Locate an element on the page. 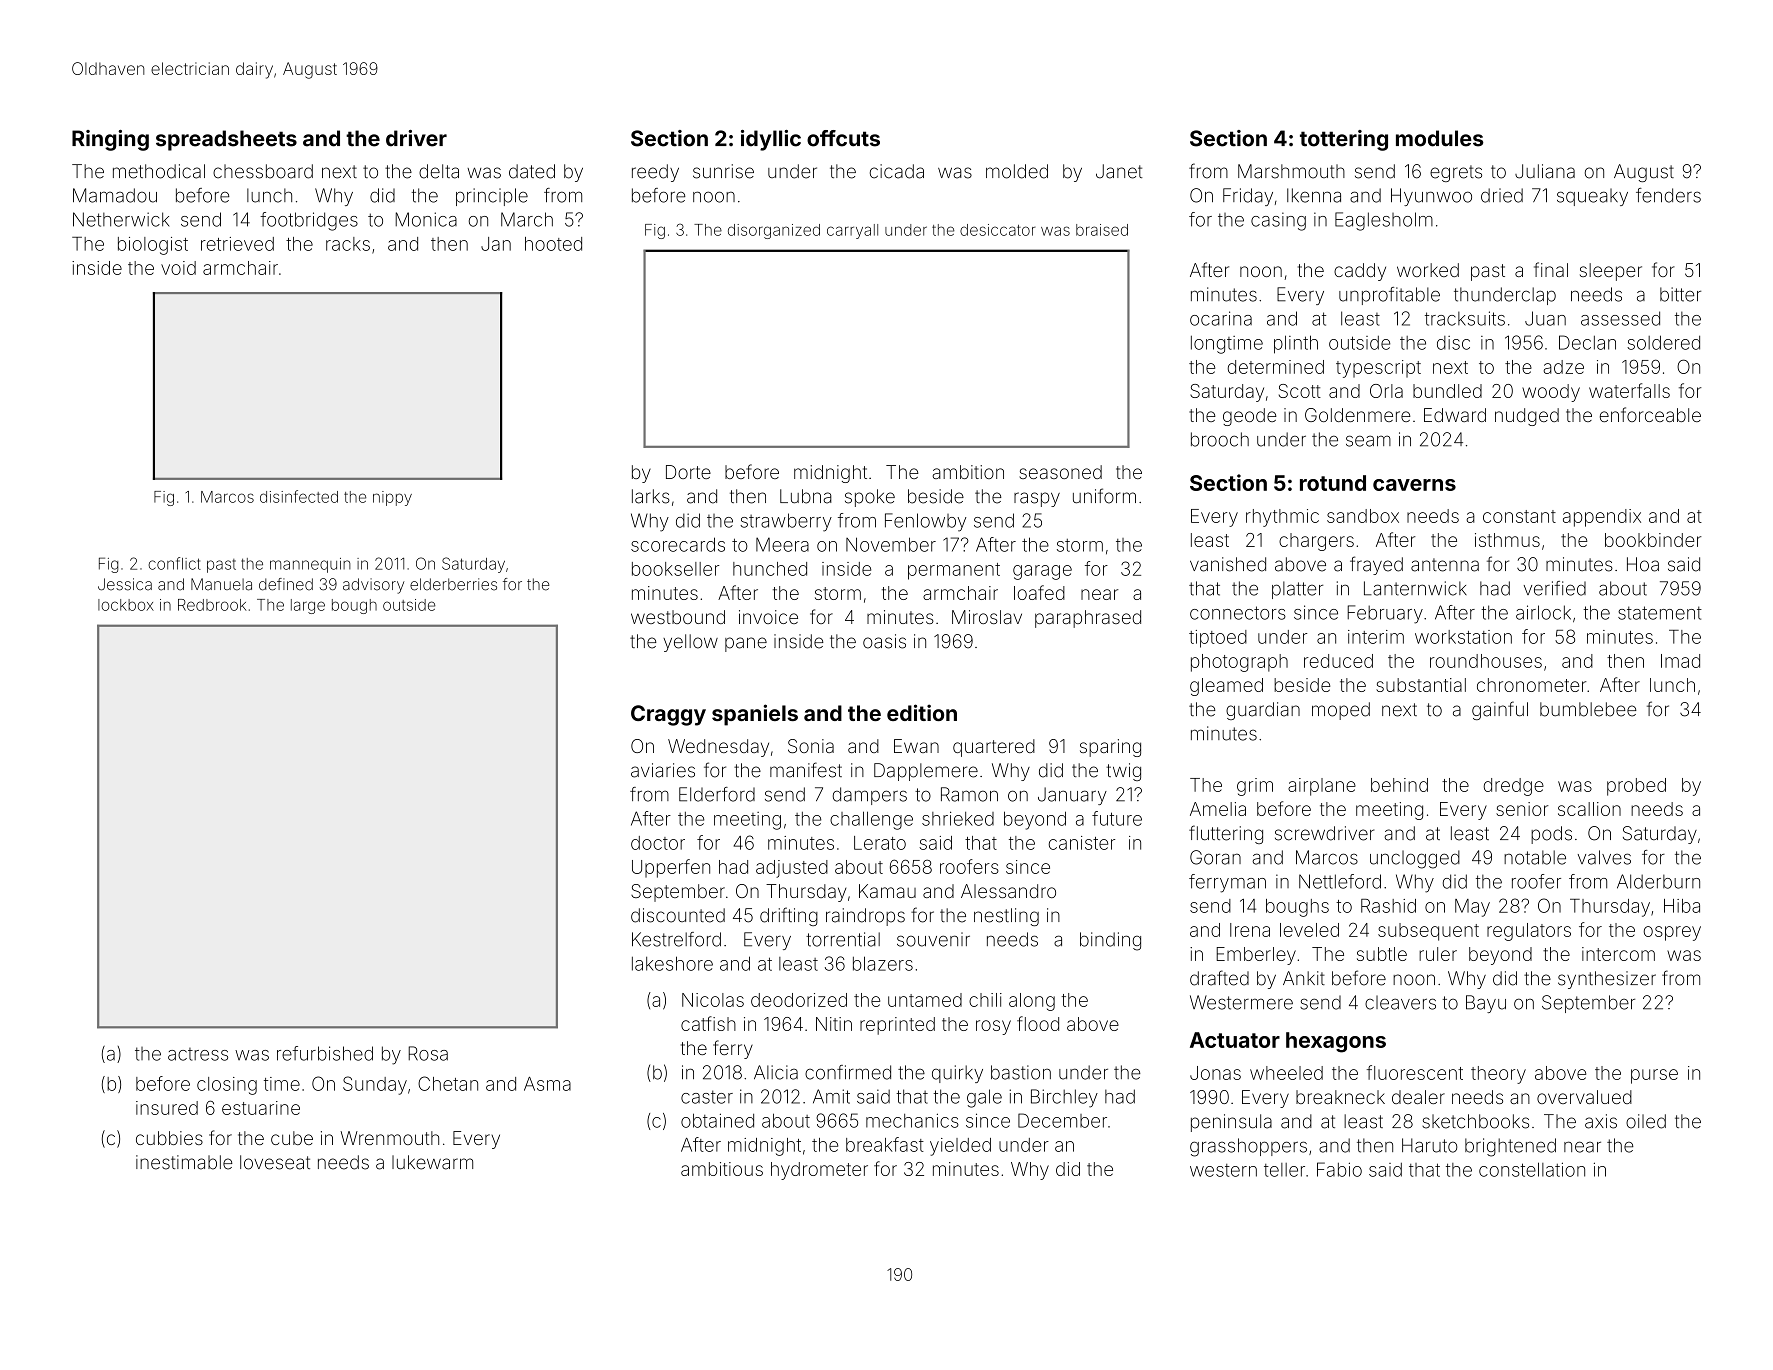 Image resolution: width=1773 pixels, height=1370 pixels. bundled is located at coordinates (1447, 391).
